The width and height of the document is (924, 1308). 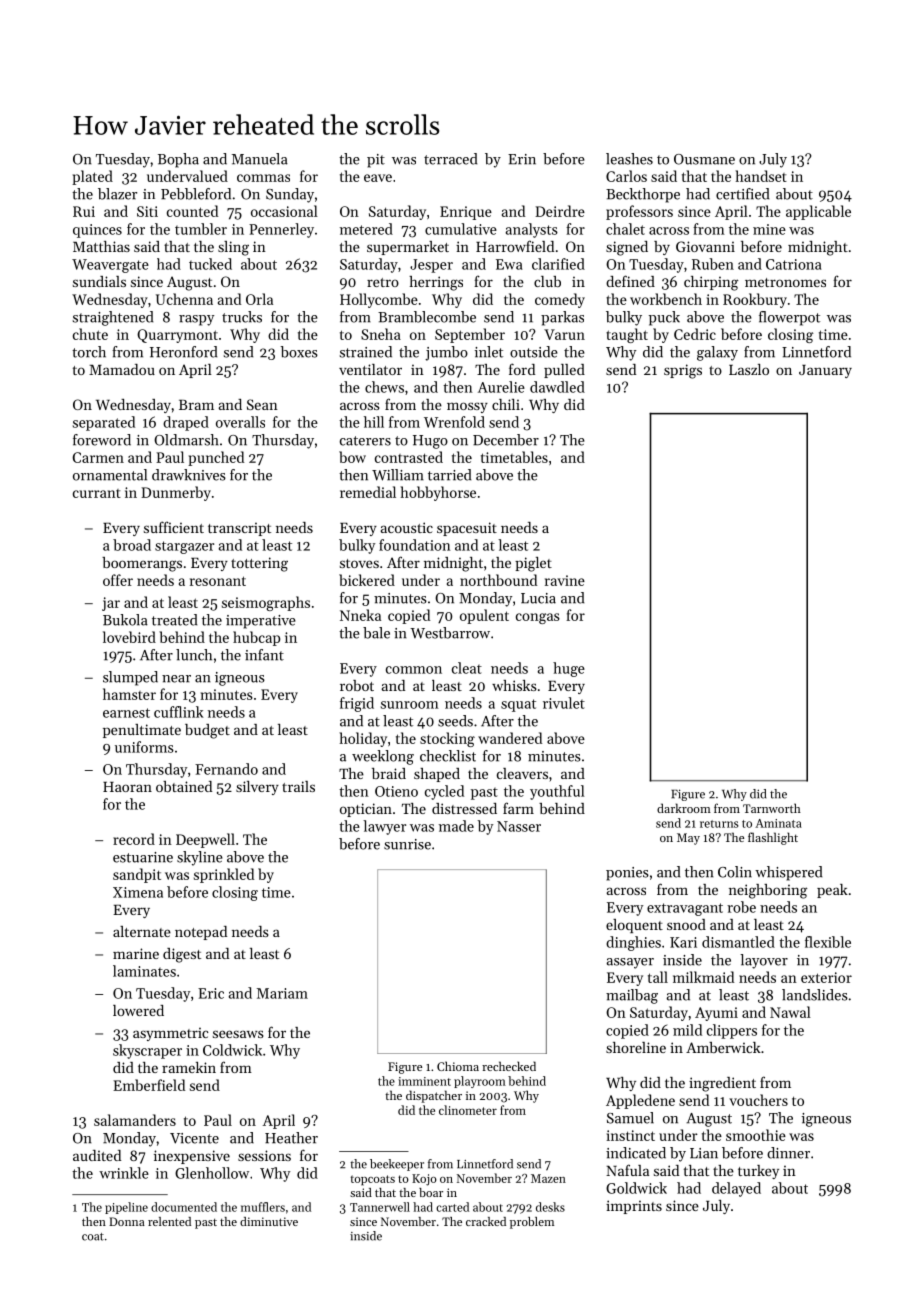 What do you see at coordinates (92, 177) in the document?
I see `plated` at bounding box center [92, 177].
